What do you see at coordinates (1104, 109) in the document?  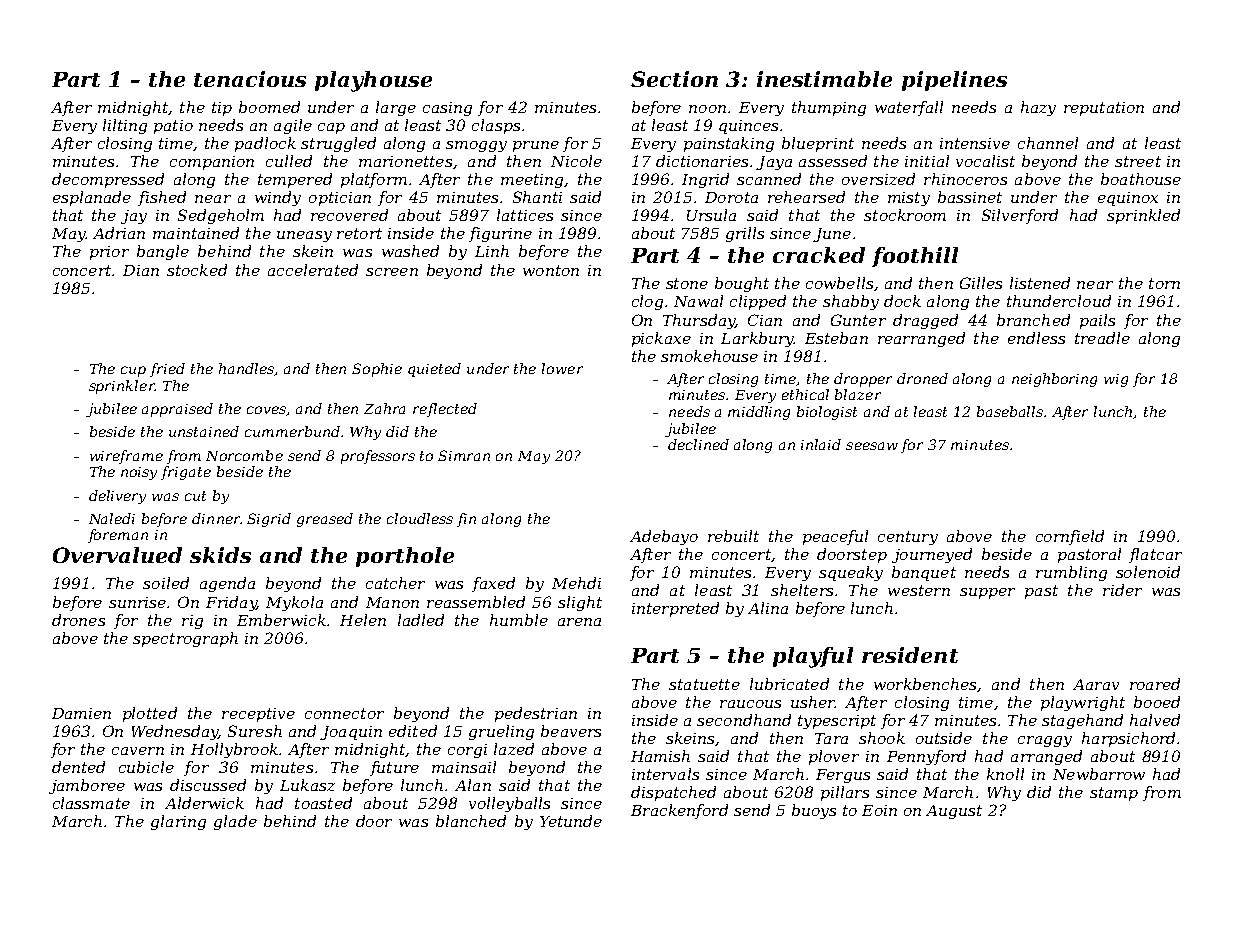 I see `reputation` at bounding box center [1104, 109].
